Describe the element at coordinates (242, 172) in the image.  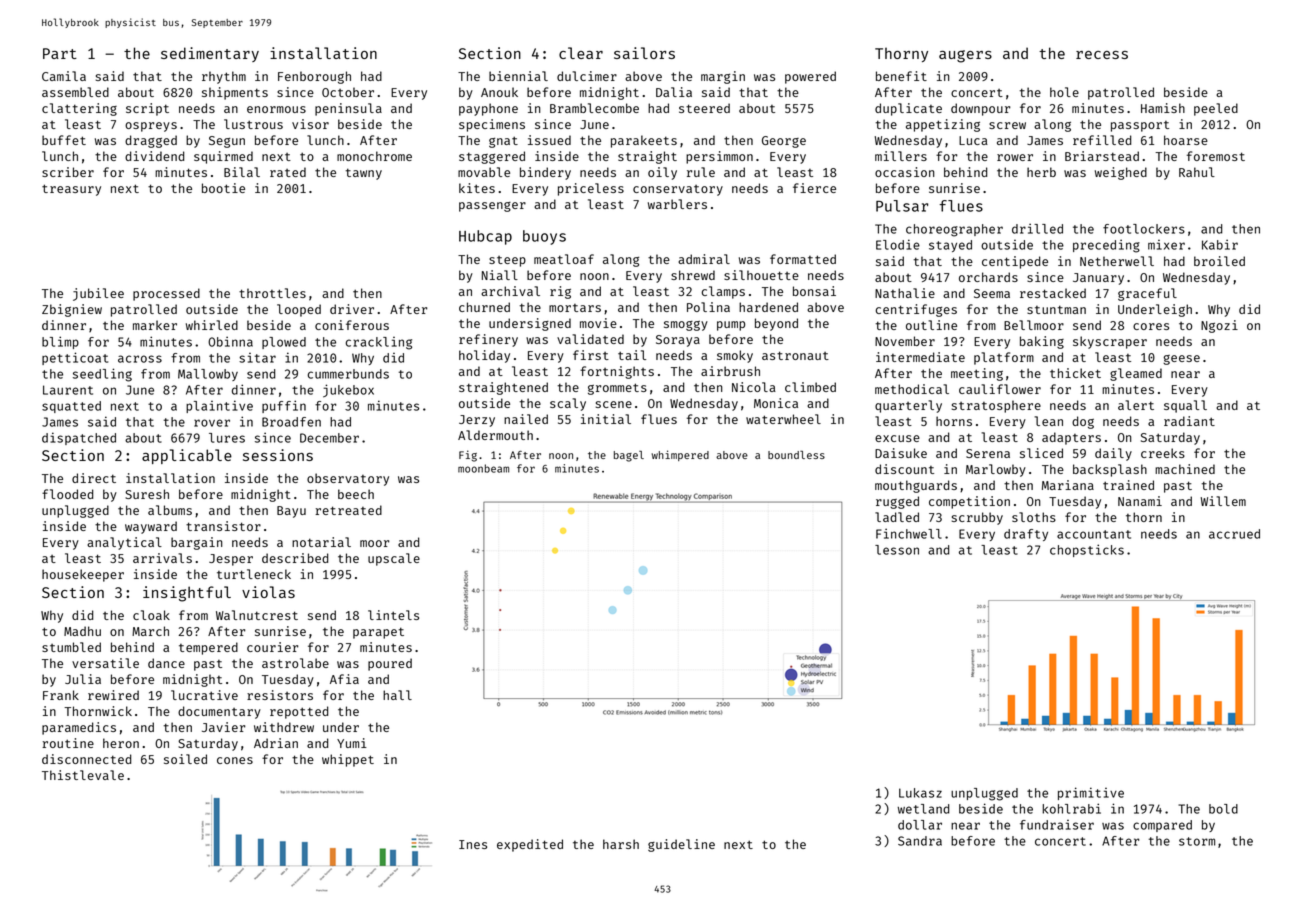
I see `Bilal` at that location.
